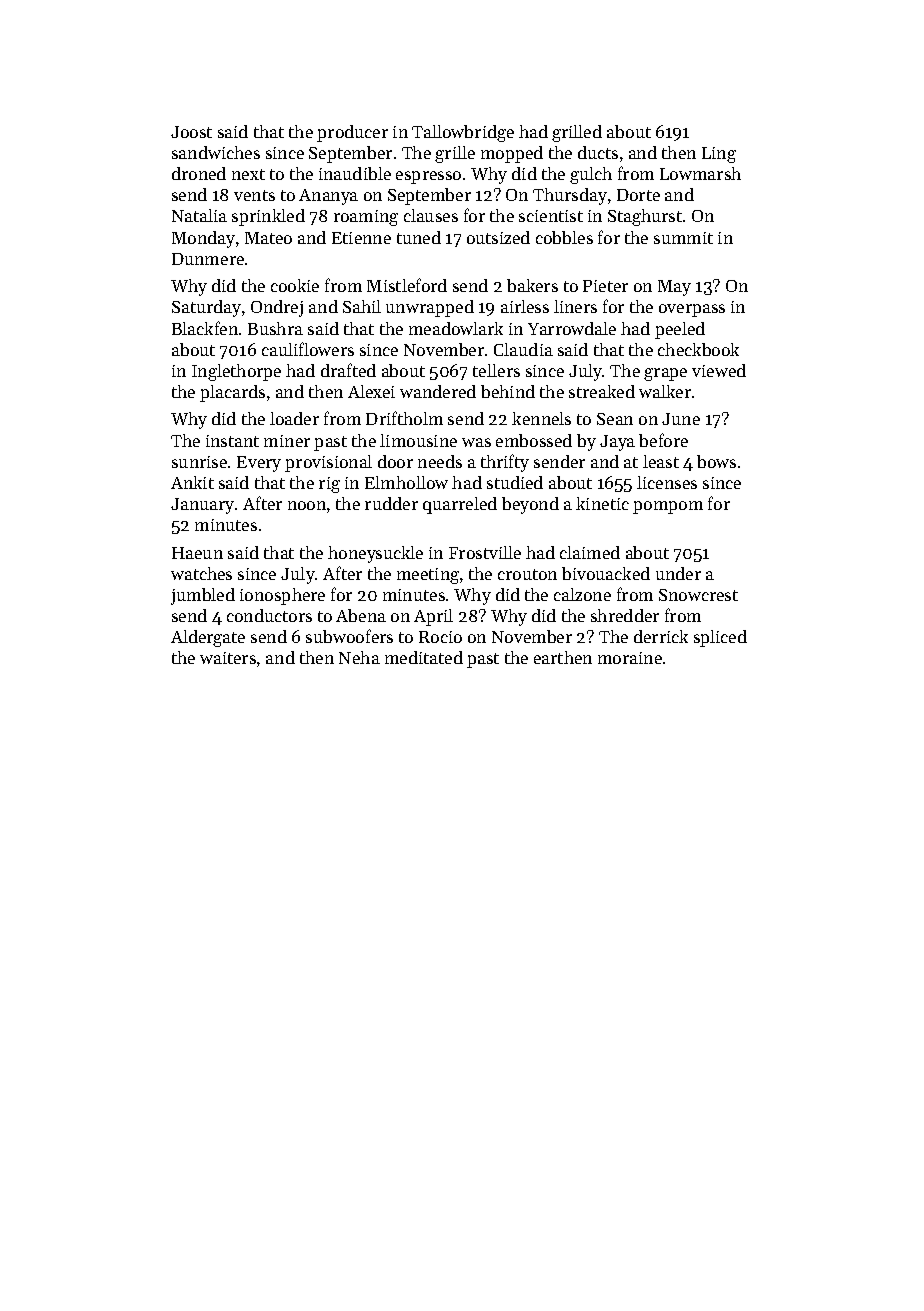 Image resolution: width=924 pixels, height=1311 pixels. I want to click on inaudible, so click(355, 173).
